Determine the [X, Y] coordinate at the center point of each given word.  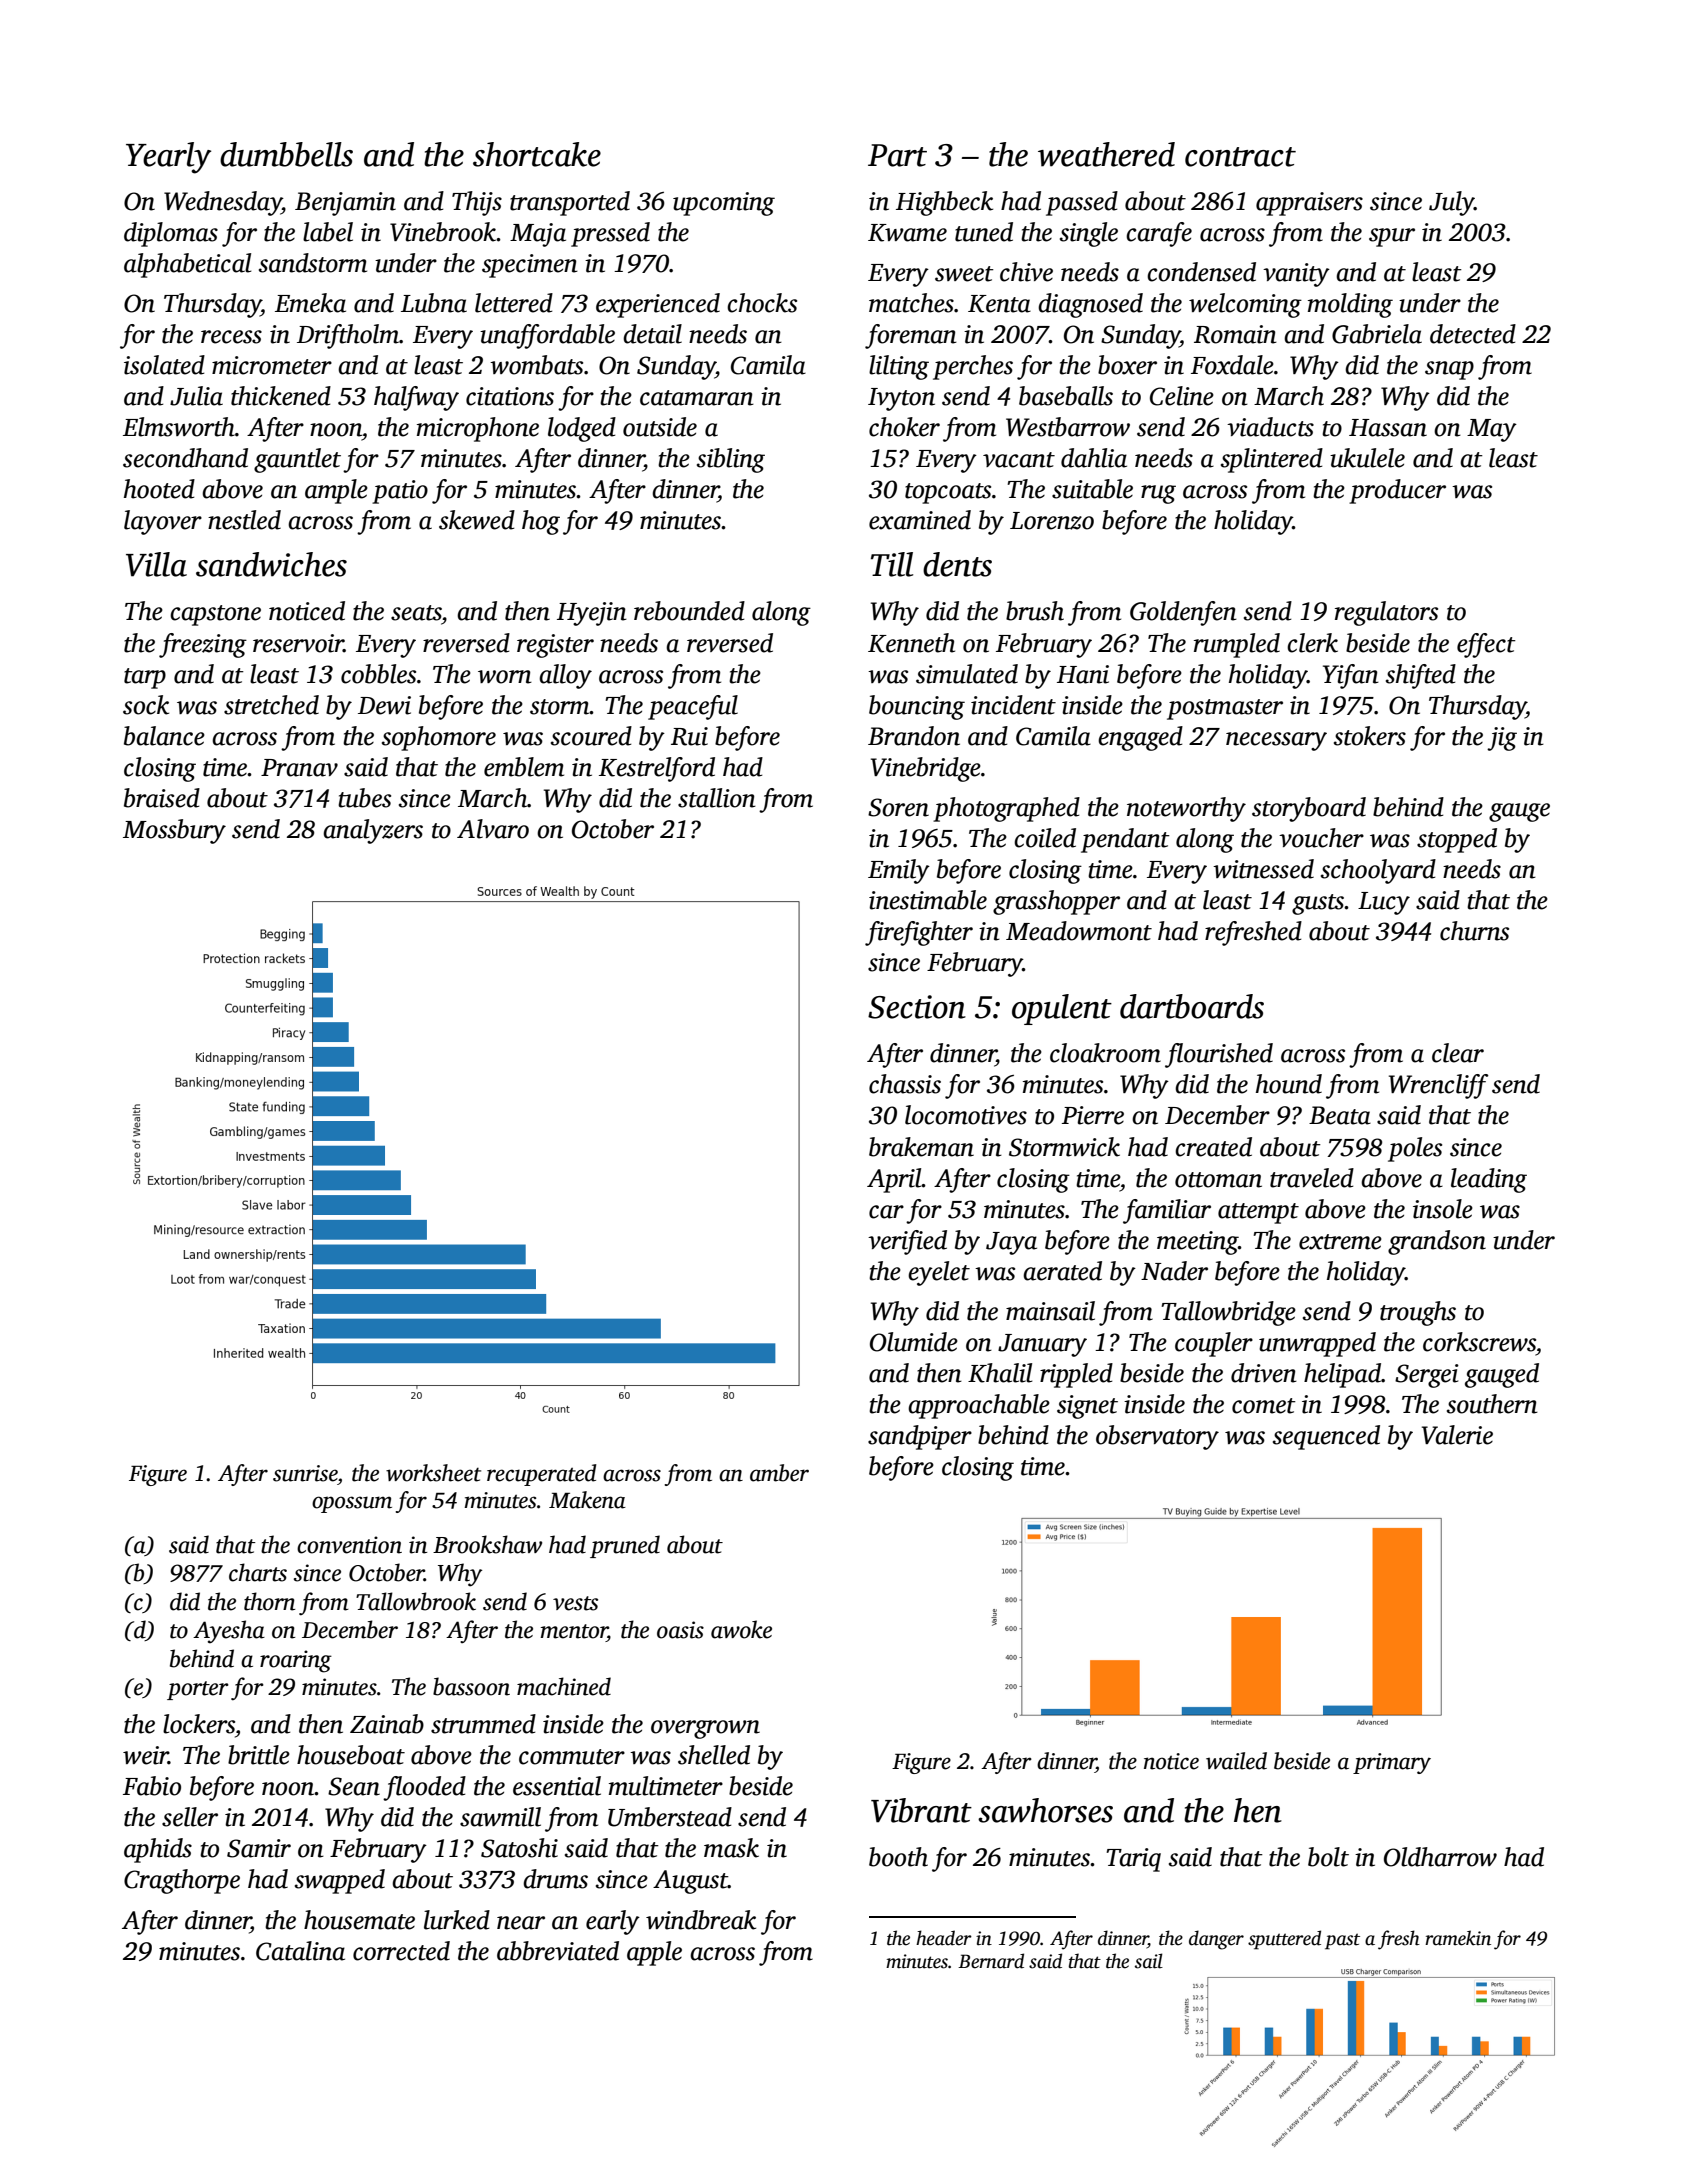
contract [1240, 157]
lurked [457, 1920]
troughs [1418, 1313]
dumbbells [286, 154]
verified [907, 1242]
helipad [1342, 1375]
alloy [565, 676]
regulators [1386, 613]
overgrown [705, 1729]
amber [779, 1473]
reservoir [298, 643]
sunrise [305, 1473]
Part [897, 155]
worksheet [433, 1473]
